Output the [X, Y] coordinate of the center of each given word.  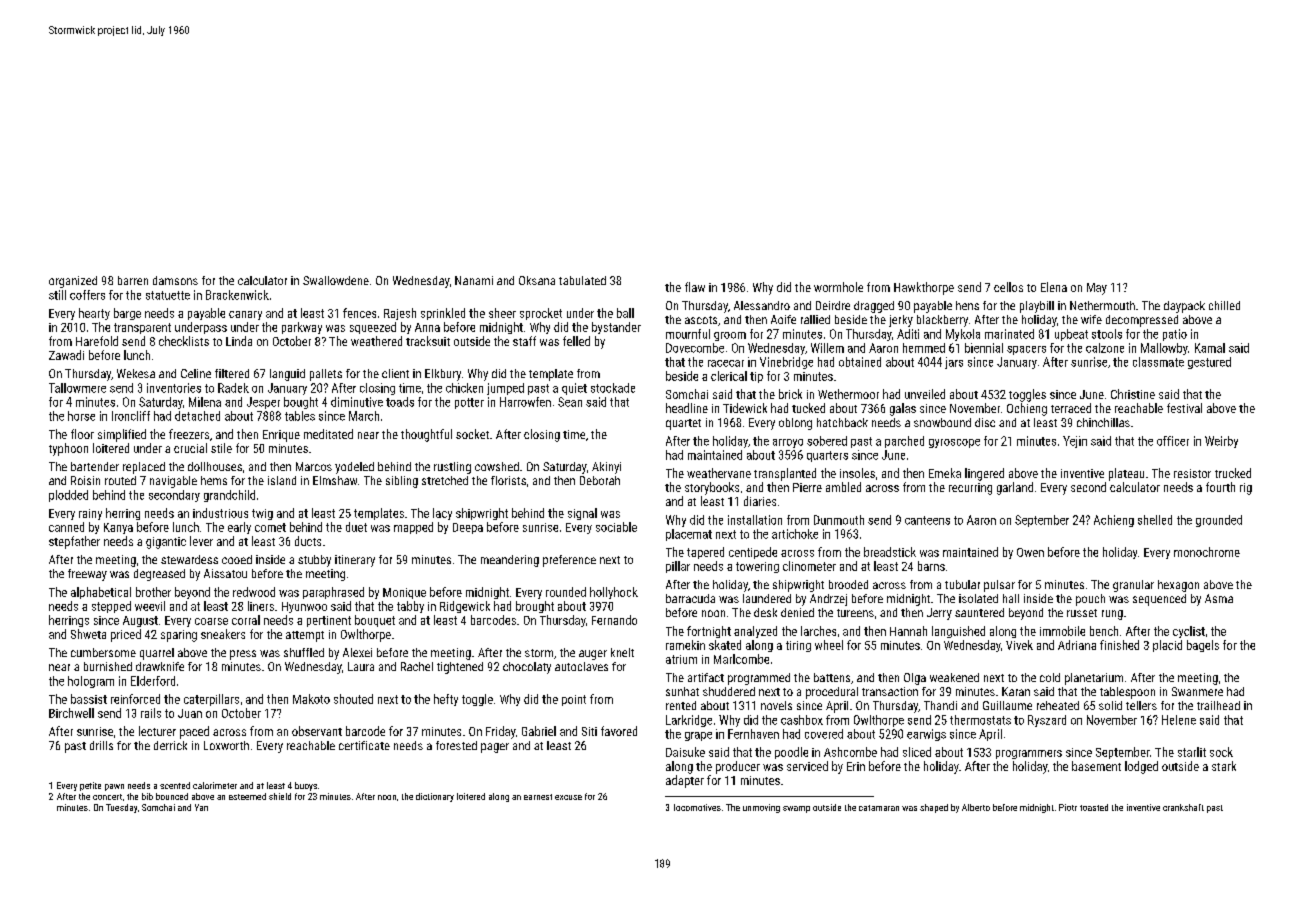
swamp [796, 809]
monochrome [1207, 552]
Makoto [311, 699]
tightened [460, 668]
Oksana [537, 280]
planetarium [1094, 679]
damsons [175, 280]
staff [524, 341]
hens [967, 305]
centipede [753, 553]
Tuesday [121, 808]
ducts [308, 541]
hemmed [924, 348]
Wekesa [136, 373]
